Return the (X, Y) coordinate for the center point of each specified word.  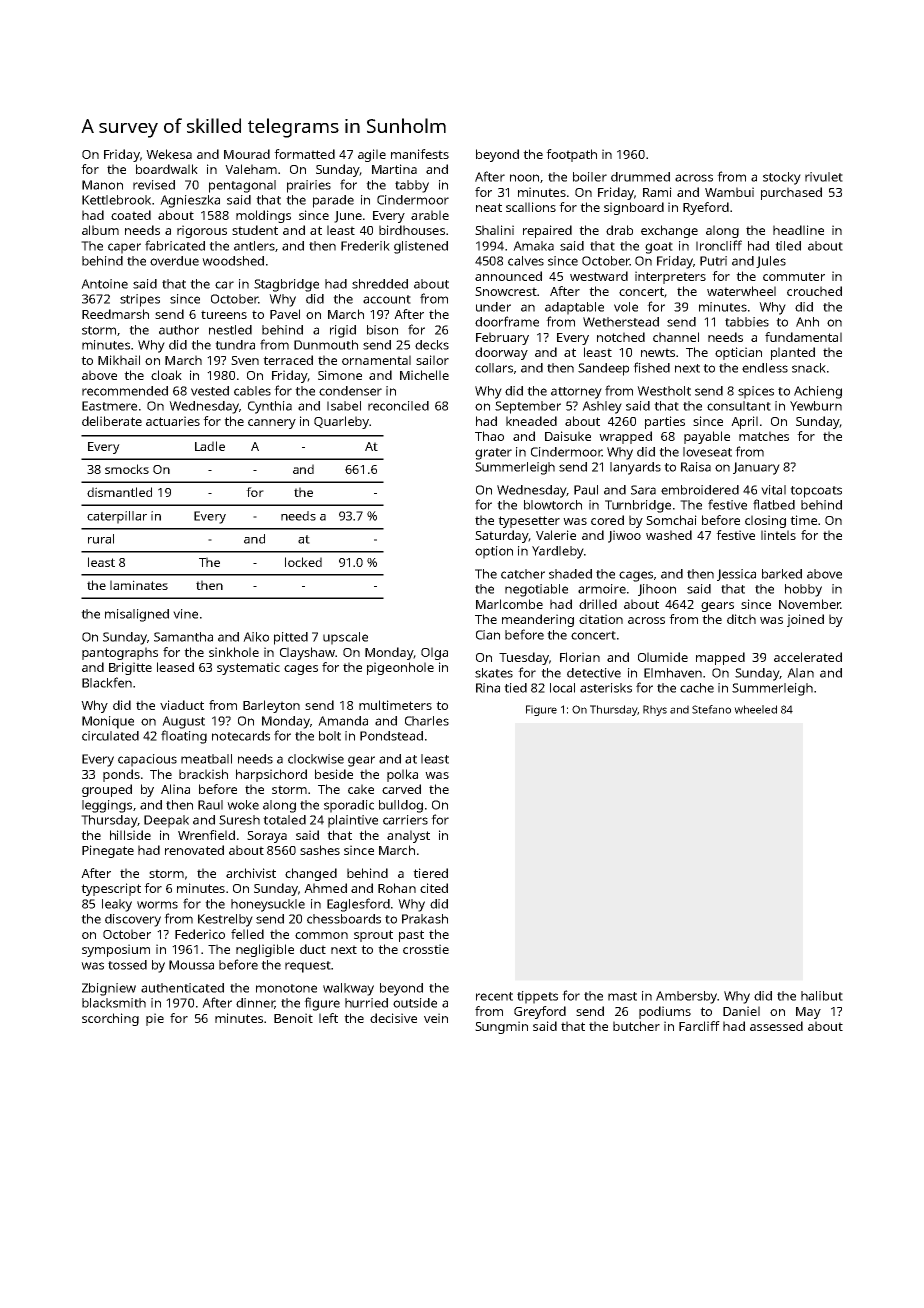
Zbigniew (109, 989)
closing (765, 521)
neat (489, 207)
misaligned (137, 615)
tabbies (747, 322)
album (100, 230)
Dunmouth (326, 345)
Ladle (210, 446)
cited (434, 888)
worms (157, 905)
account (387, 299)
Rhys (655, 710)
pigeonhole (400, 668)
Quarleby (341, 422)
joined (805, 620)
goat (659, 248)
